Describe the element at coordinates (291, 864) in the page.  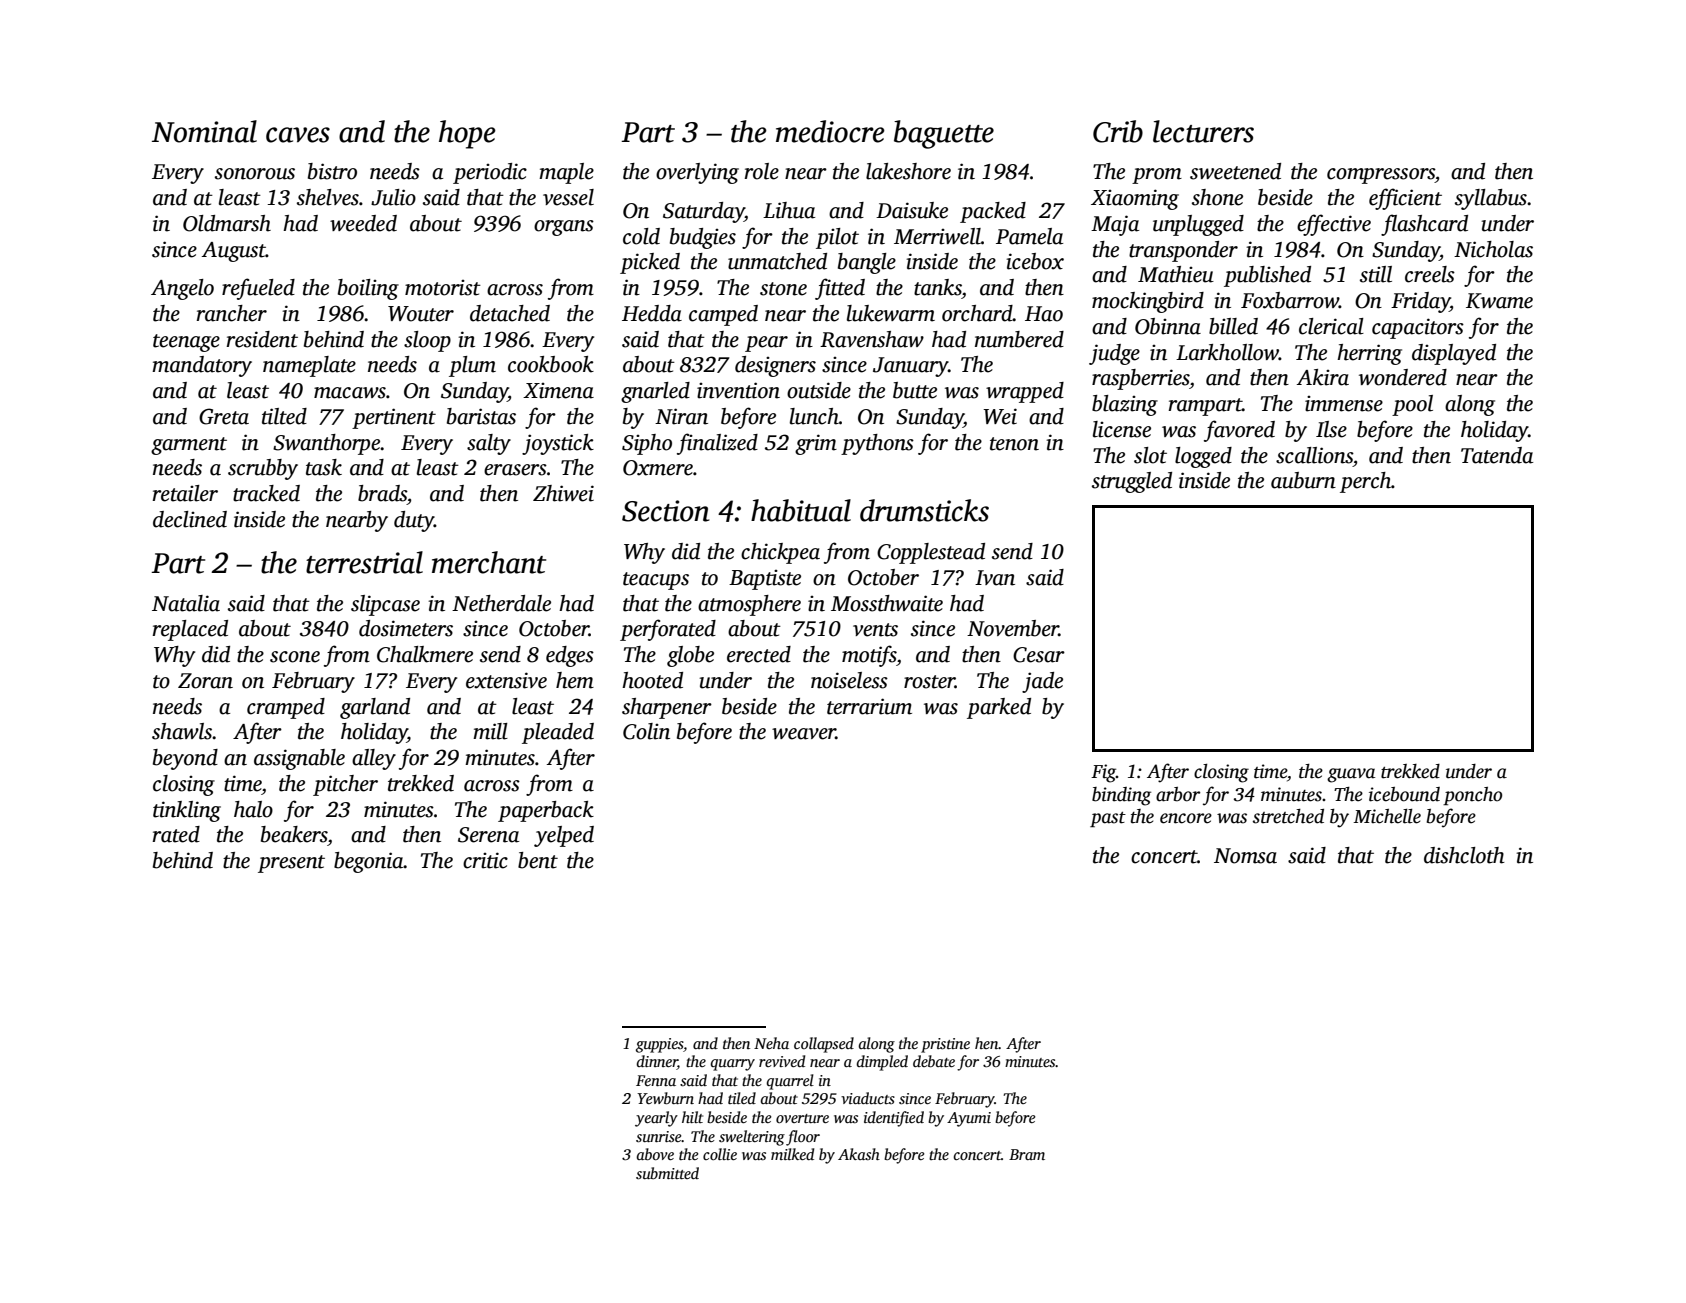
I see `present` at that location.
